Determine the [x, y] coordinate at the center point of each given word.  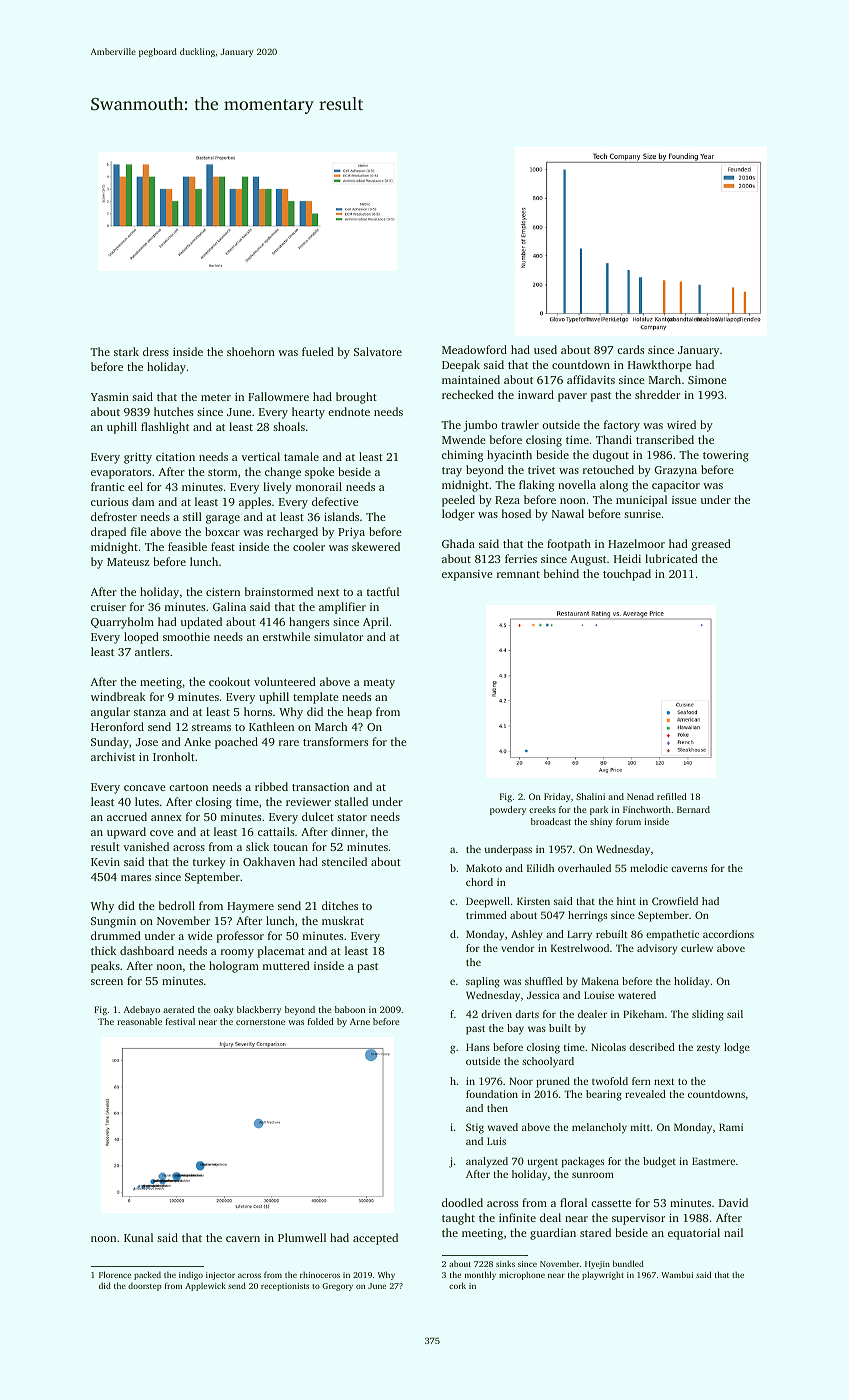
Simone [707, 380]
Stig [475, 1128]
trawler [520, 424]
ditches [340, 905]
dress [156, 351]
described [652, 1047]
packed [147, 1275]
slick [257, 846]
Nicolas [608, 1047]
